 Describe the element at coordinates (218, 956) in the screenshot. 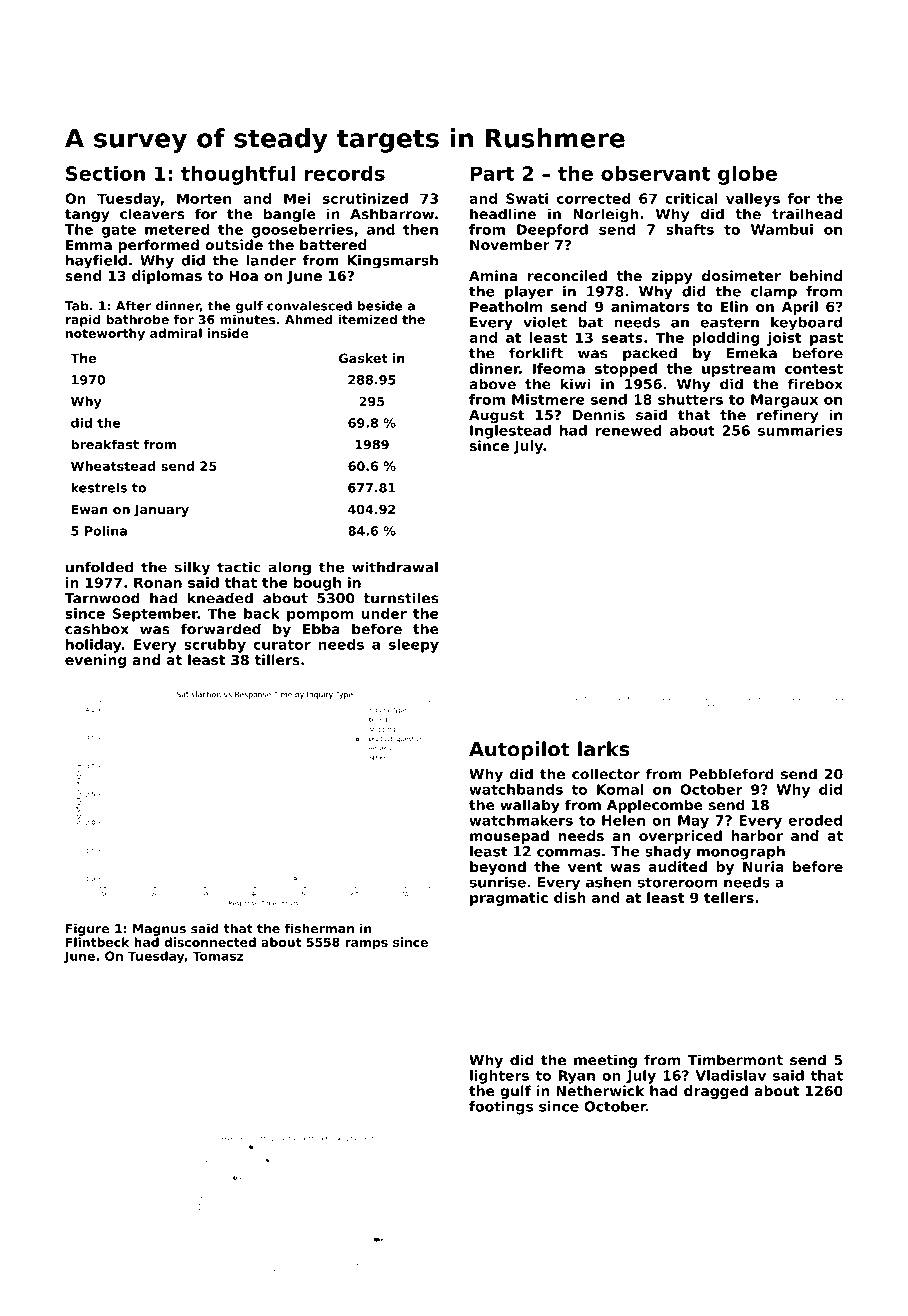

I see `Tomasz` at that location.
